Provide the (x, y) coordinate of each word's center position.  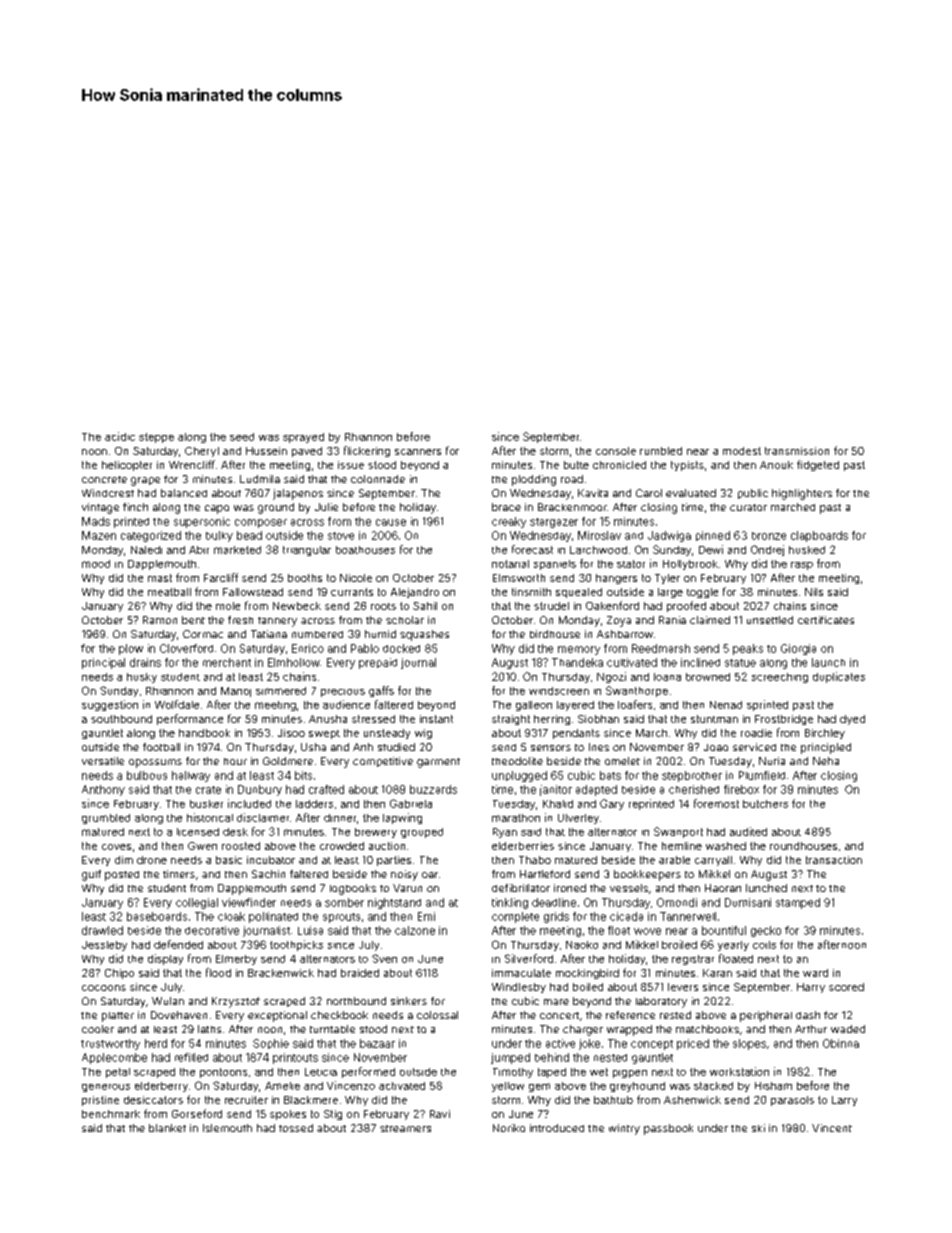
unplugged (519, 776)
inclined (700, 662)
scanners (418, 452)
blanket (167, 1128)
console (616, 451)
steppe (156, 438)
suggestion (110, 705)
